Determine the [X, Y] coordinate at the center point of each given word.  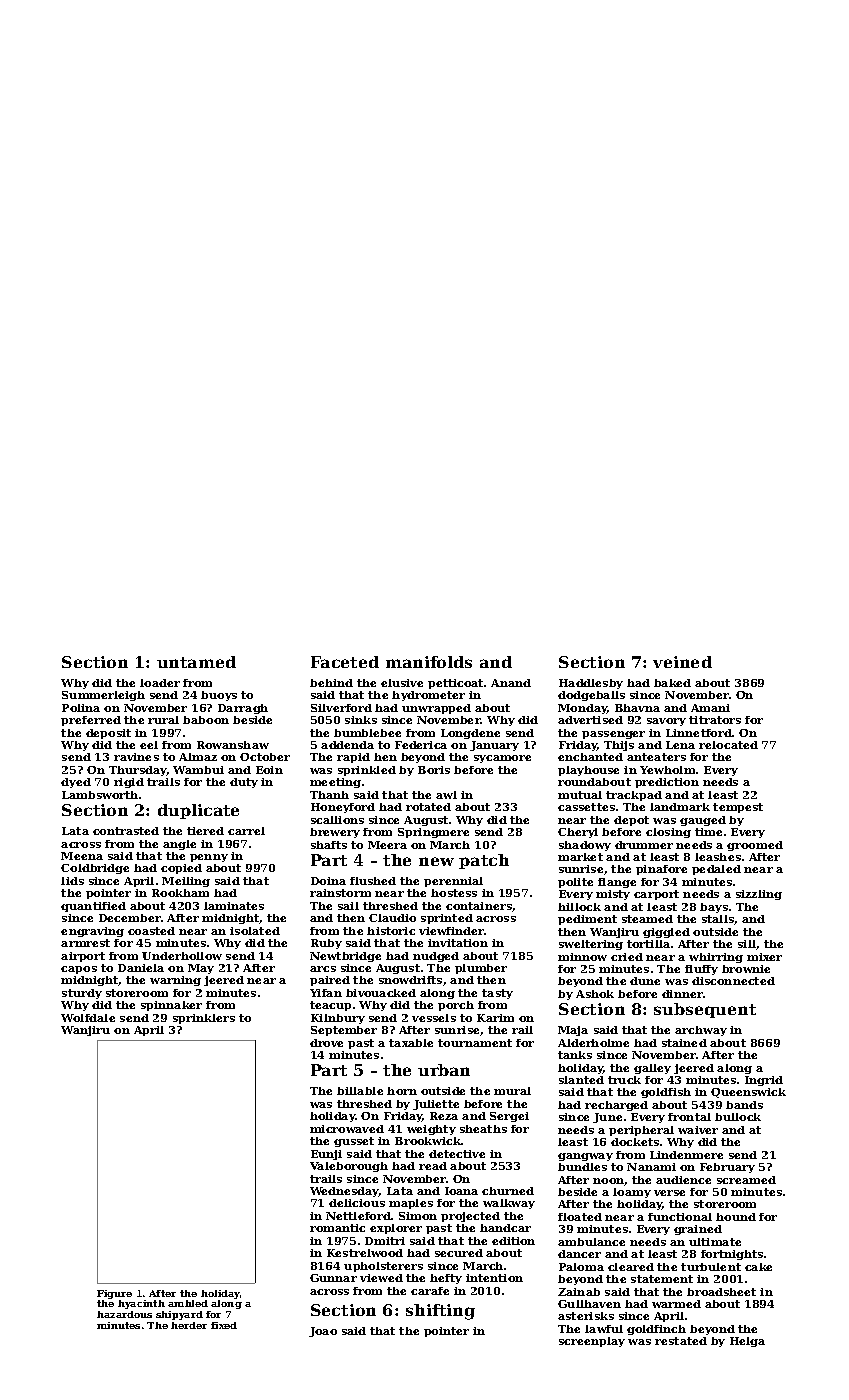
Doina [328, 881]
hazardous [124, 1314]
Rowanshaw [233, 745]
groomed [755, 846]
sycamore [502, 759]
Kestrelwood [365, 1253]
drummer [644, 845]
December [130, 918]
